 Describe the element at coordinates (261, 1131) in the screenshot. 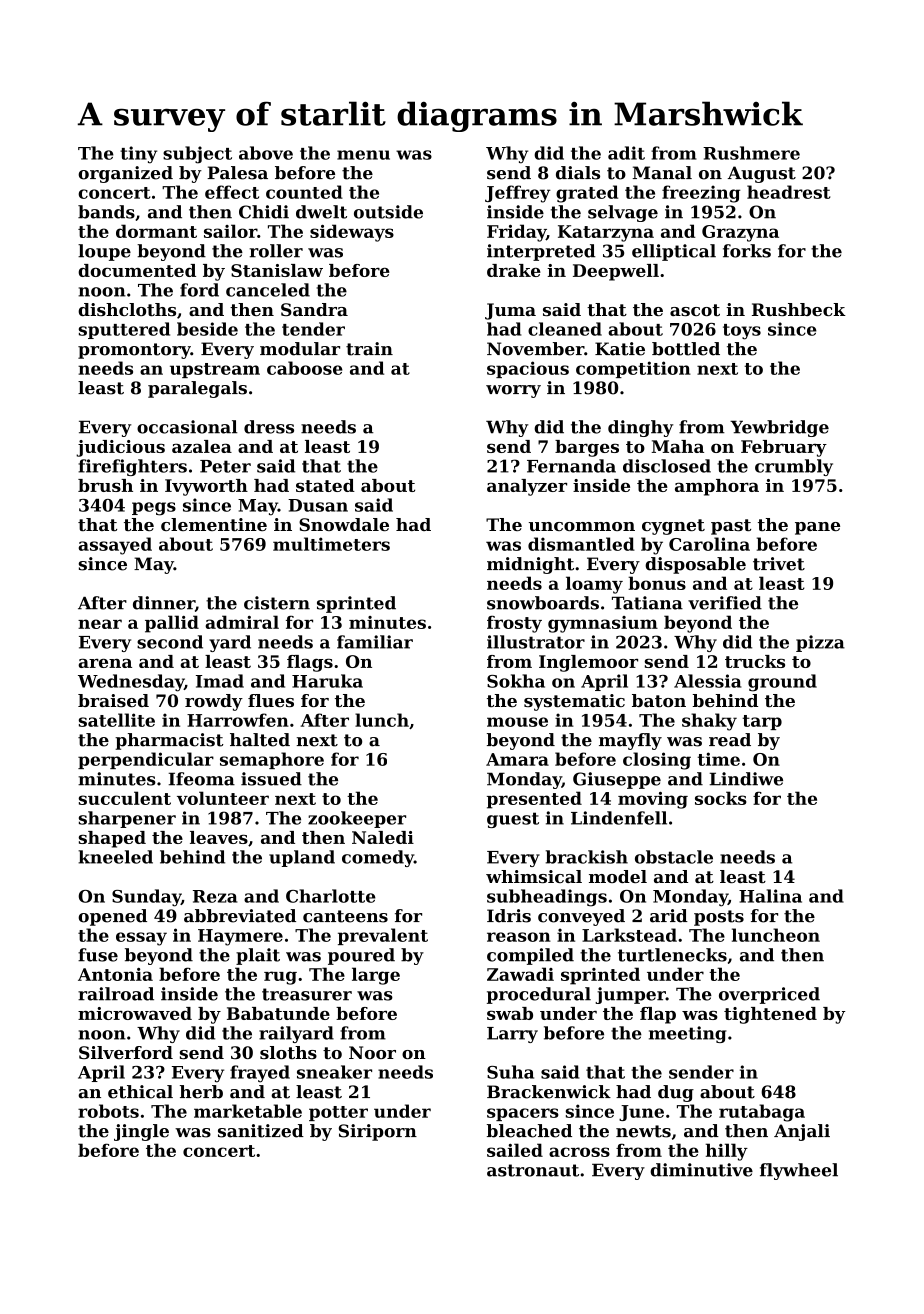

I see `sanitized` at that location.
